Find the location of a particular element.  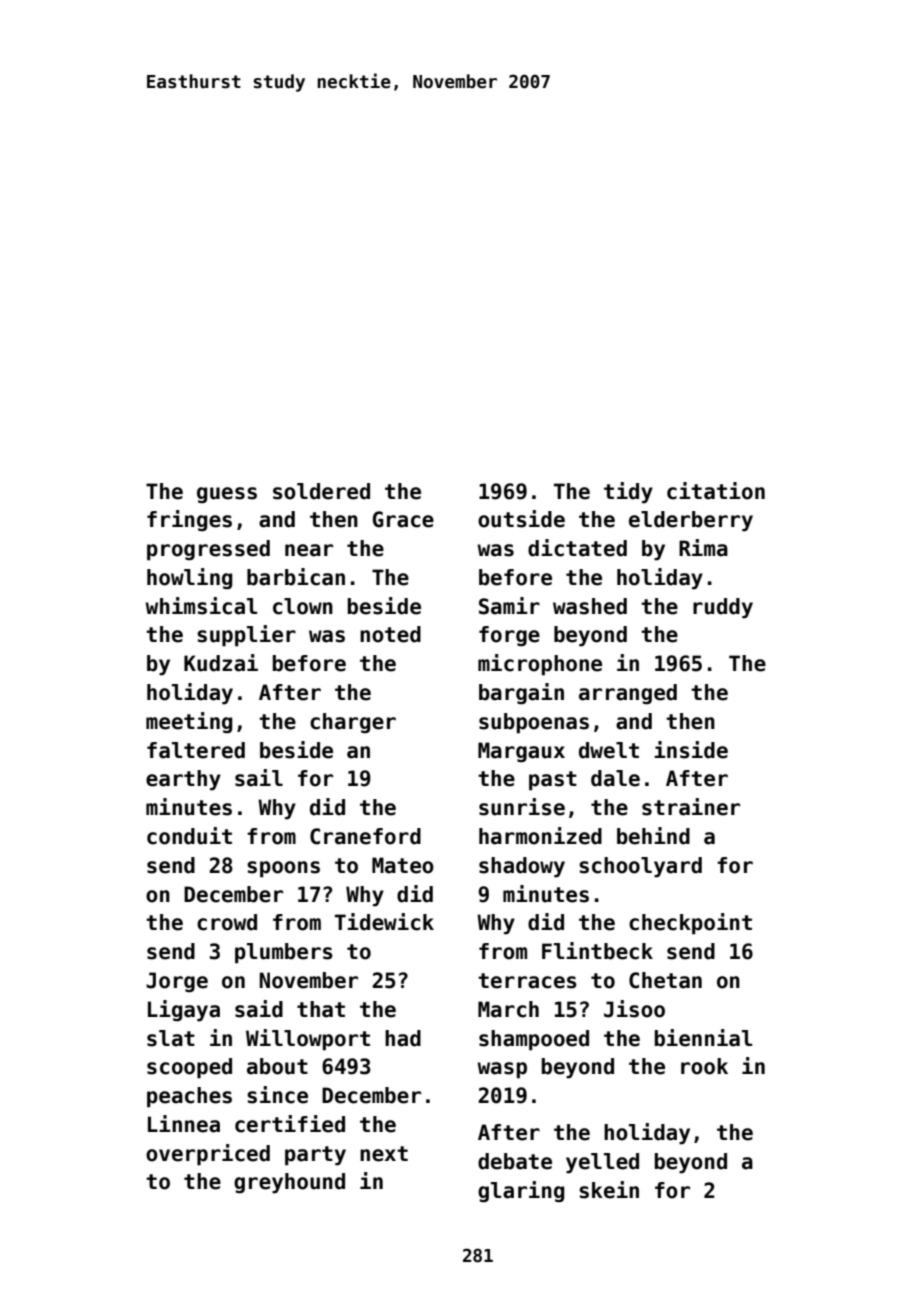

terraces is located at coordinates (527, 981).
